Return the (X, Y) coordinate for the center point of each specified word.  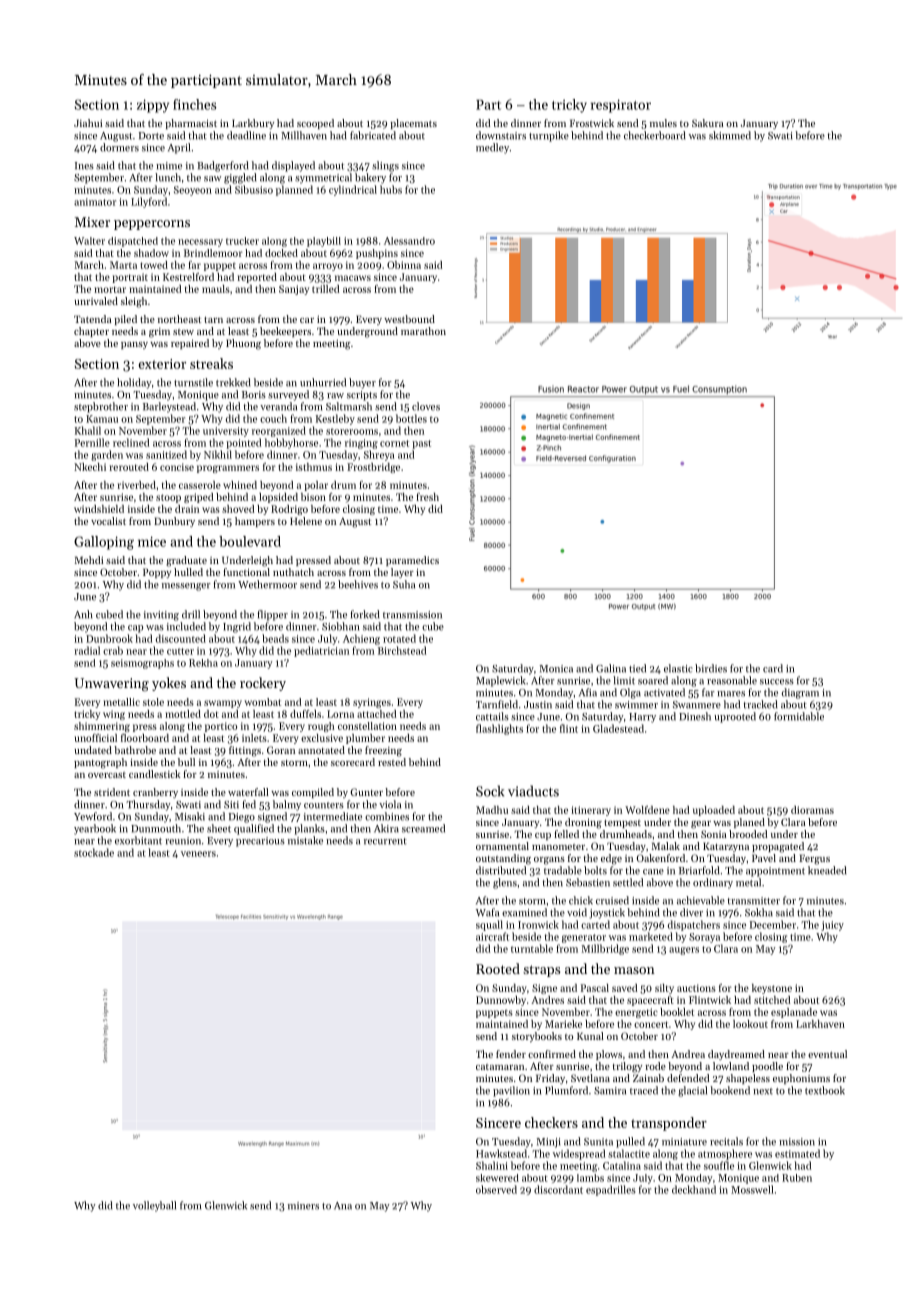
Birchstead (402, 650)
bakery (370, 178)
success (777, 682)
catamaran (500, 1067)
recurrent (385, 841)
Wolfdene (647, 810)
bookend (730, 1090)
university (226, 432)
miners (303, 1206)
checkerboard (655, 135)
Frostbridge (373, 468)
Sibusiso (254, 189)
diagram (800, 693)
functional (246, 572)
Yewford (93, 816)
